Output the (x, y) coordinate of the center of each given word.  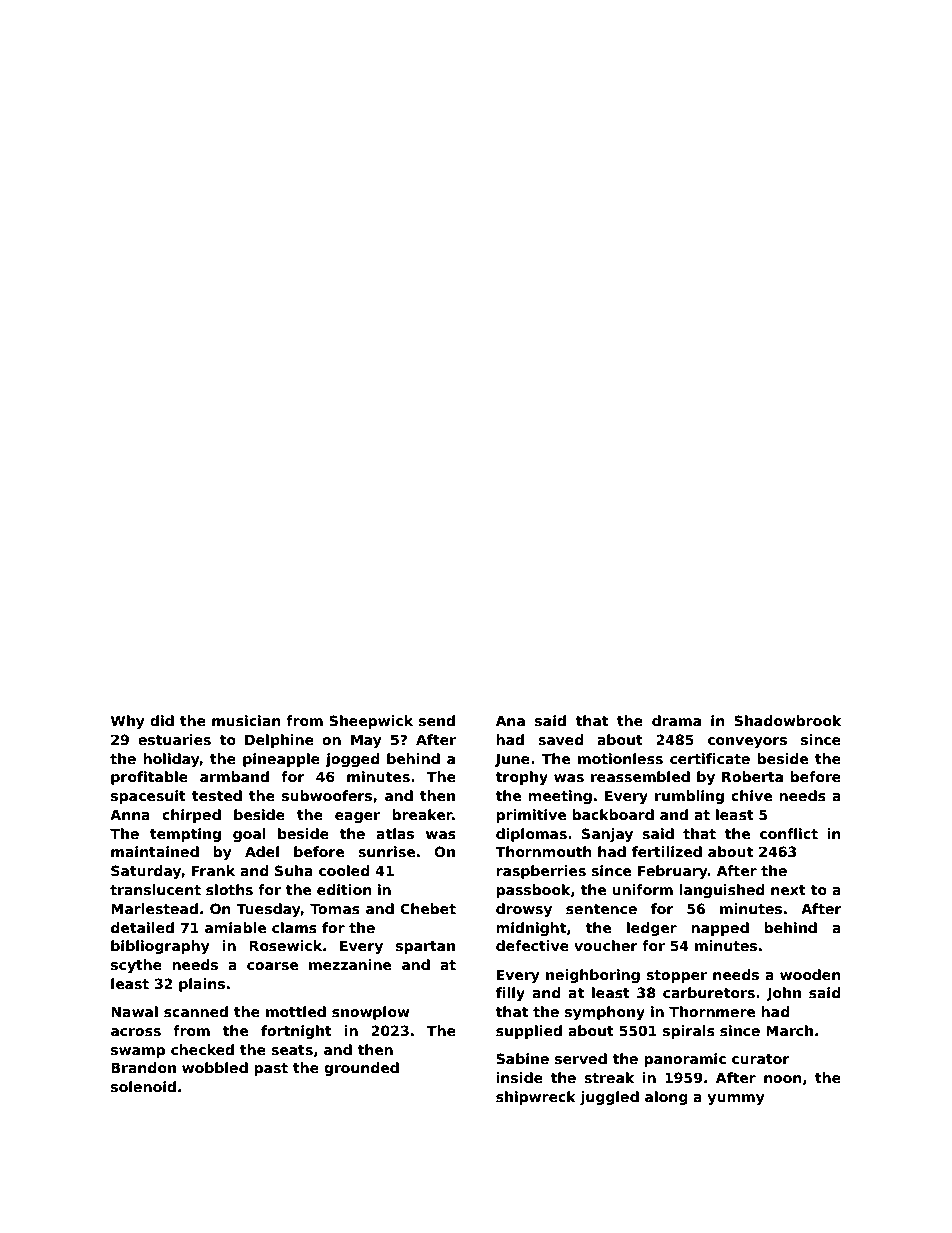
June (512, 760)
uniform (642, 889)
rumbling (689, 797)
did (162, 720)
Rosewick (285, 945)
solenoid (143, 1086)
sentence (601, 909)
